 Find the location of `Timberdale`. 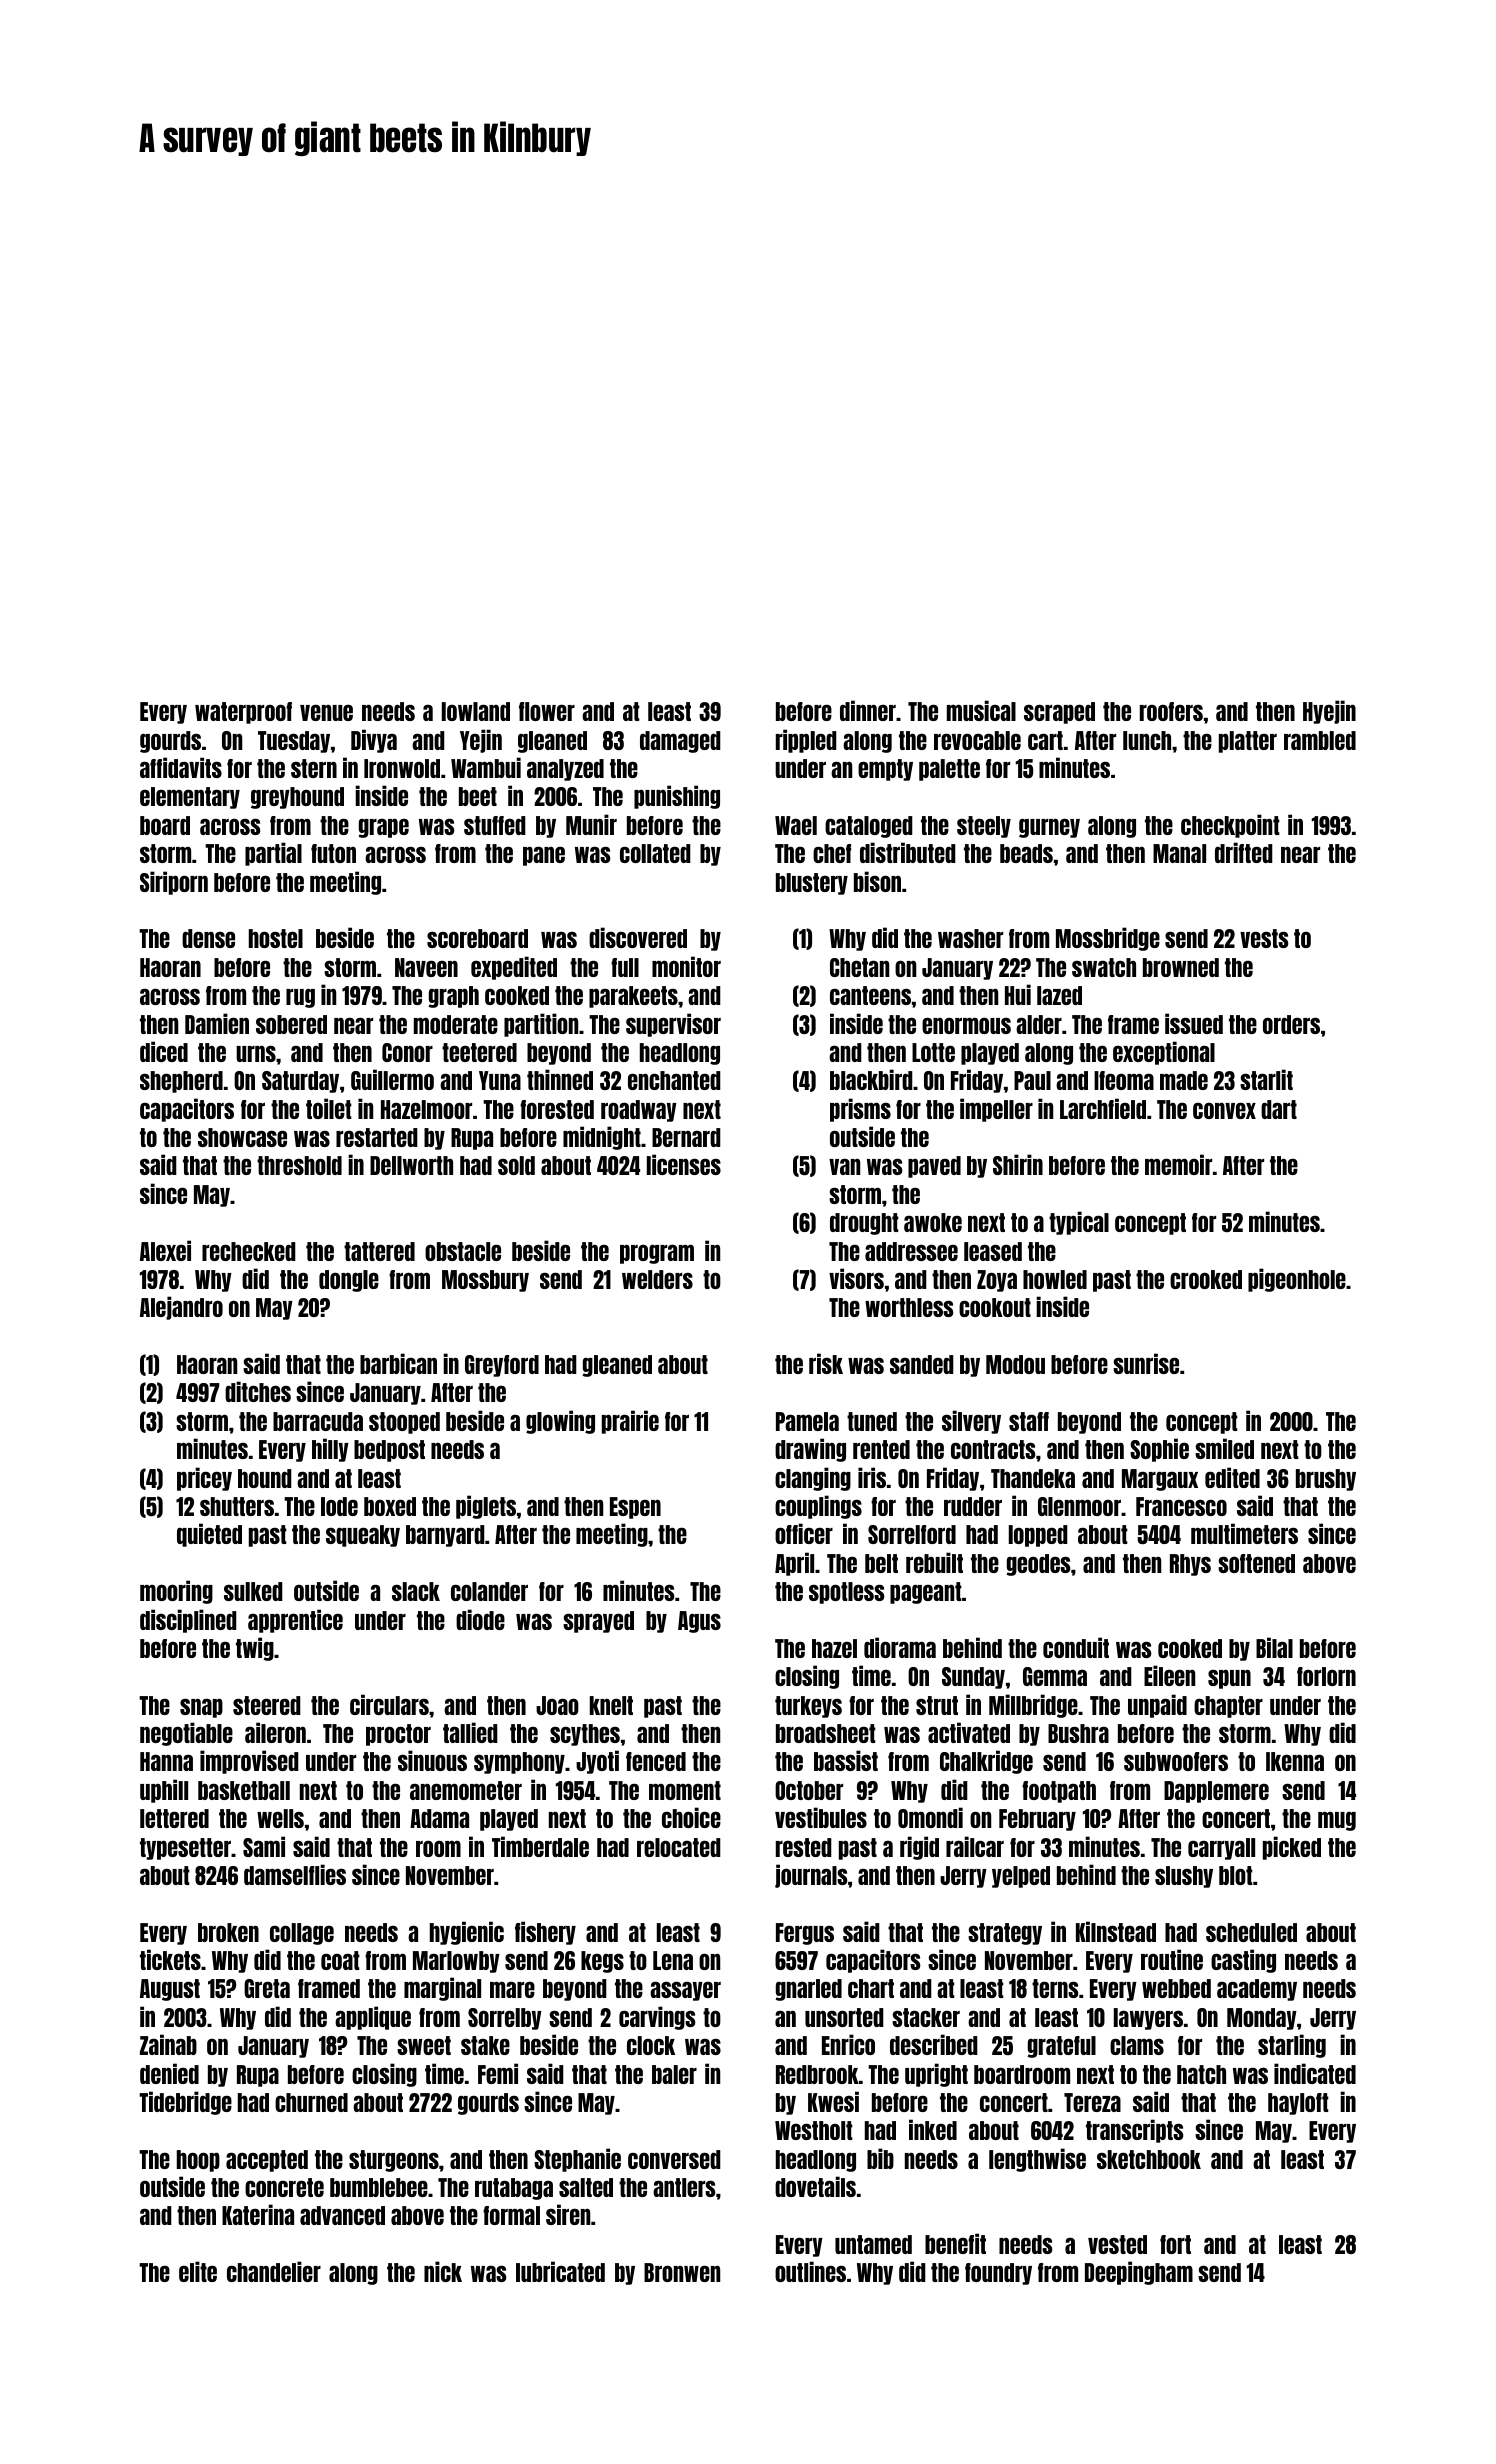

Timberdale is located at coordinates (540, 1846).
